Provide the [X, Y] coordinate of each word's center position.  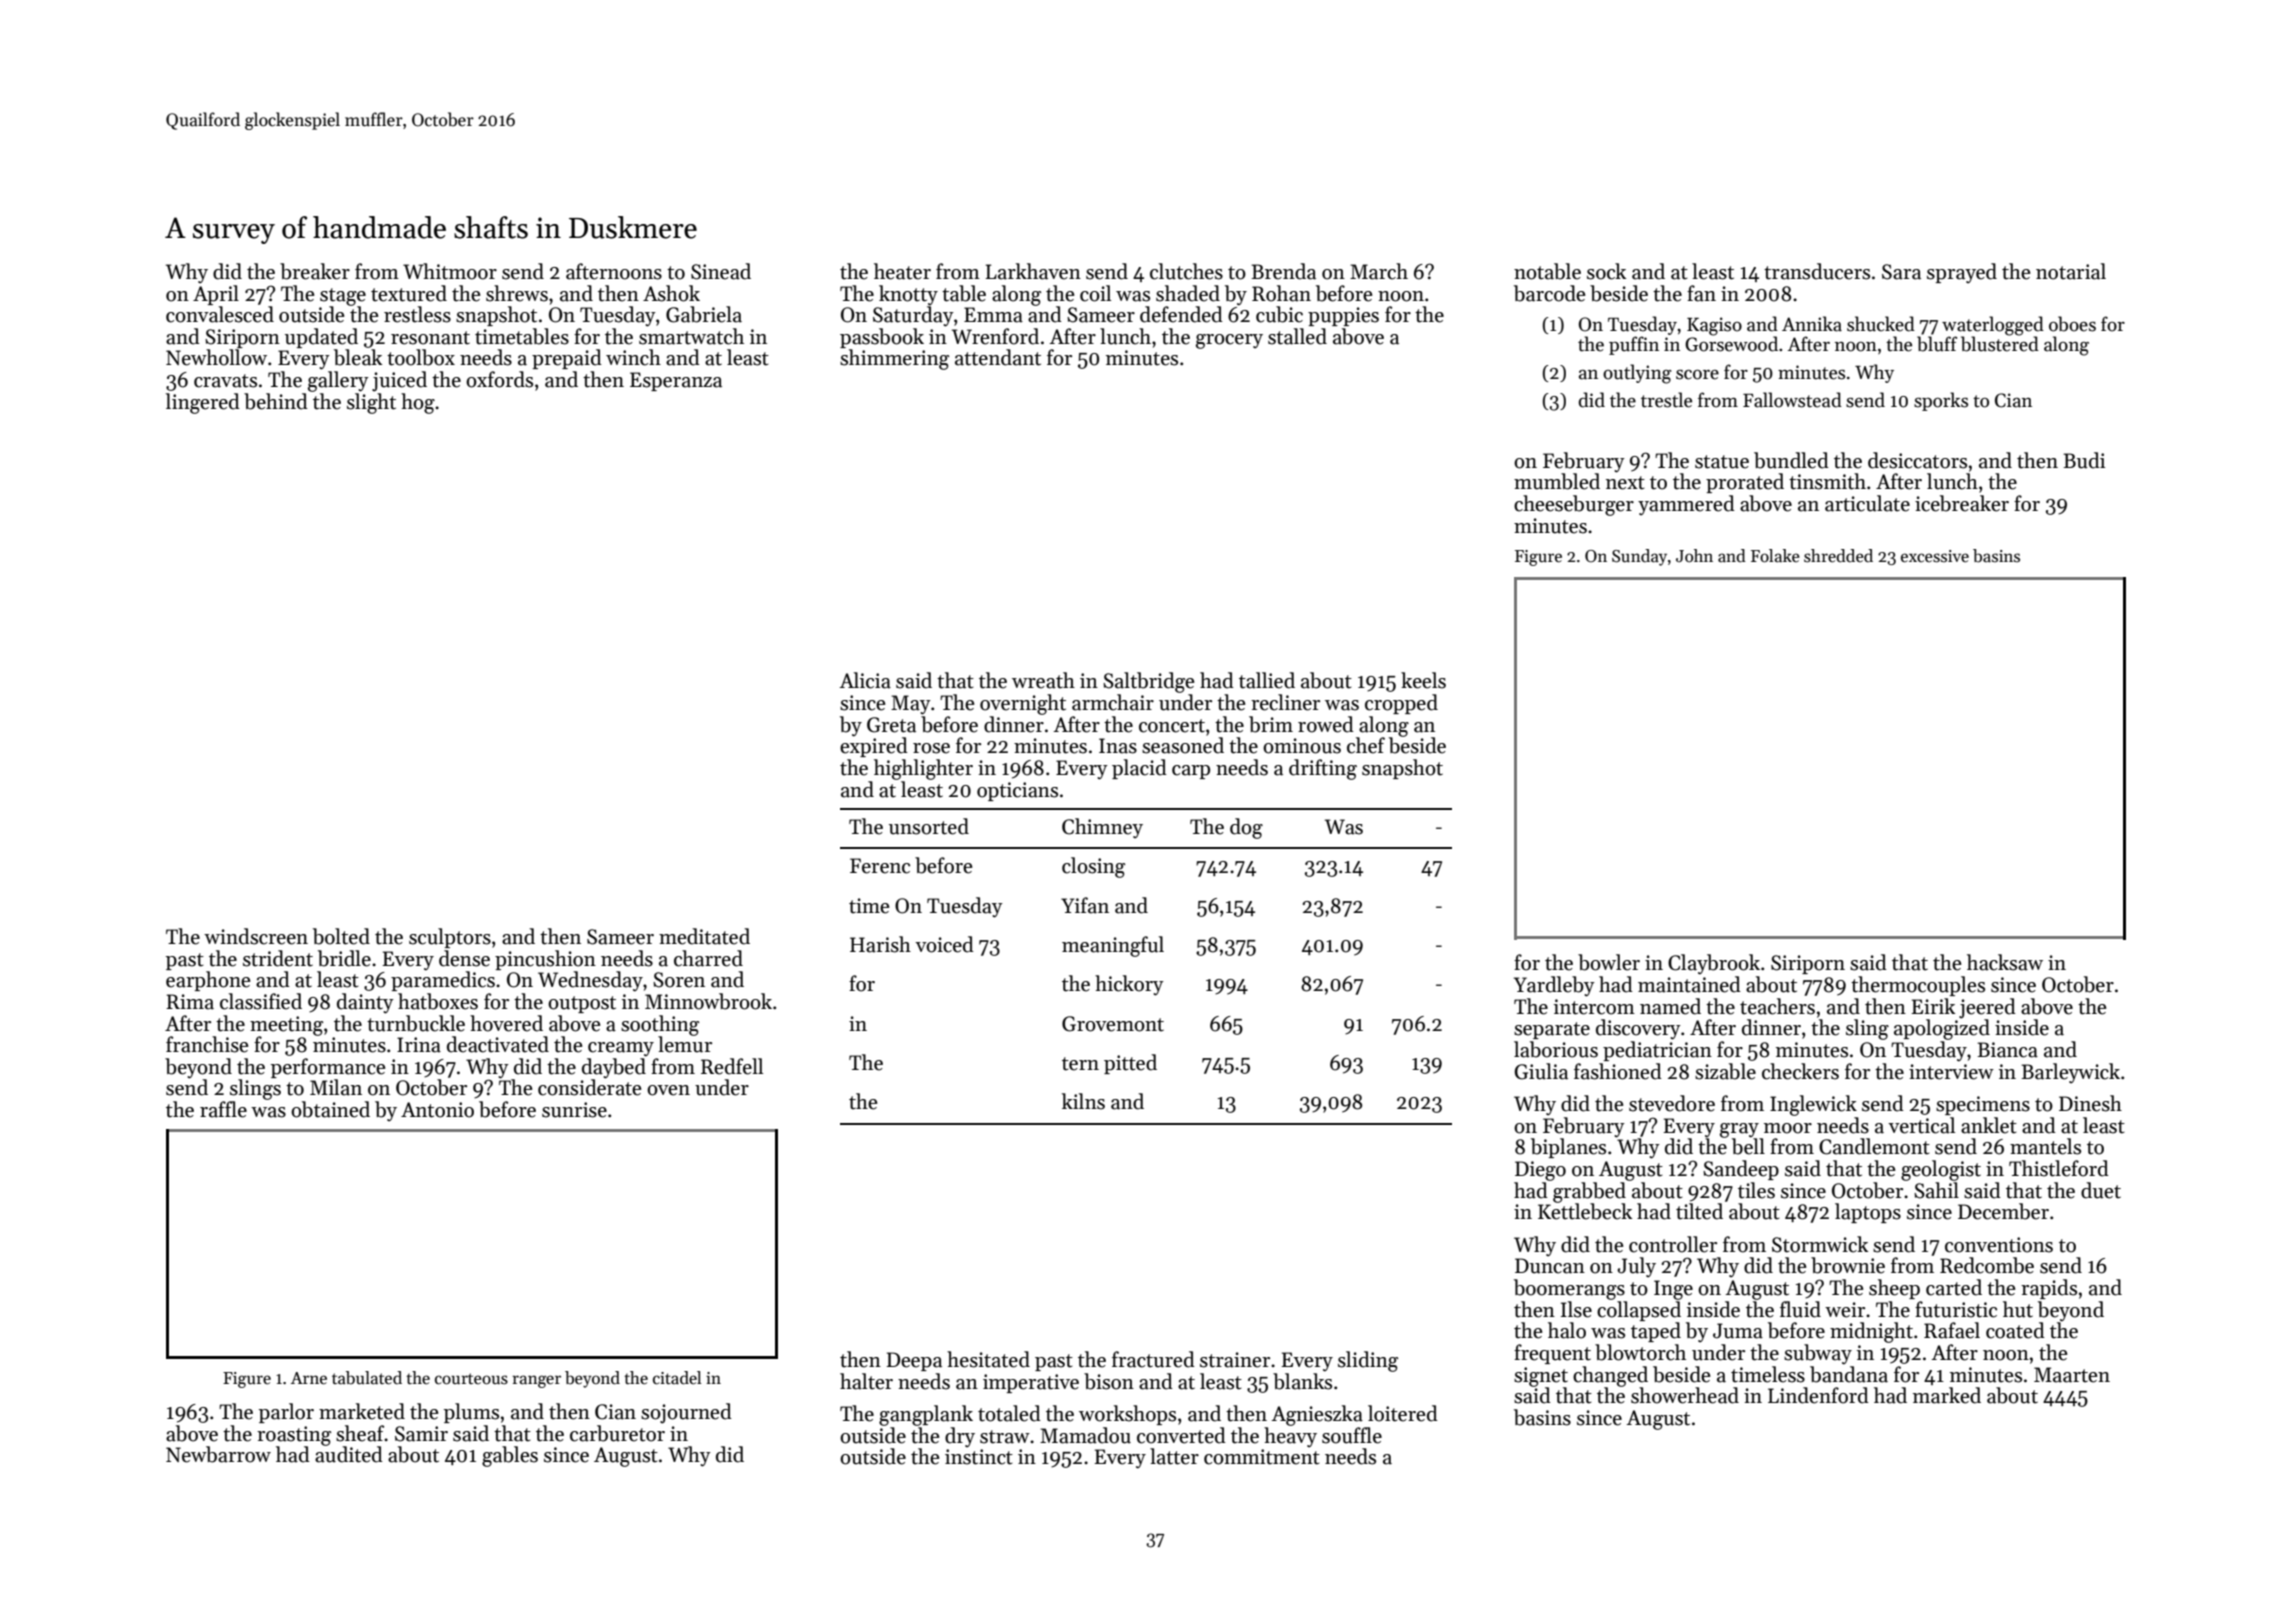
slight [371, 403]
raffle [223, 1109]
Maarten [2072, 1375]
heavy [1290, 1437]
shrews [517, 293]
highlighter [923, 769]
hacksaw [2005, 962]
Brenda [1283, 271]
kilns [1083, 1101]
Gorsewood [1731, 344]
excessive [1935, 556]
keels [1423, 680]
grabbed [1589, 1192]
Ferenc [880, 866]
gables [510, 1456]
